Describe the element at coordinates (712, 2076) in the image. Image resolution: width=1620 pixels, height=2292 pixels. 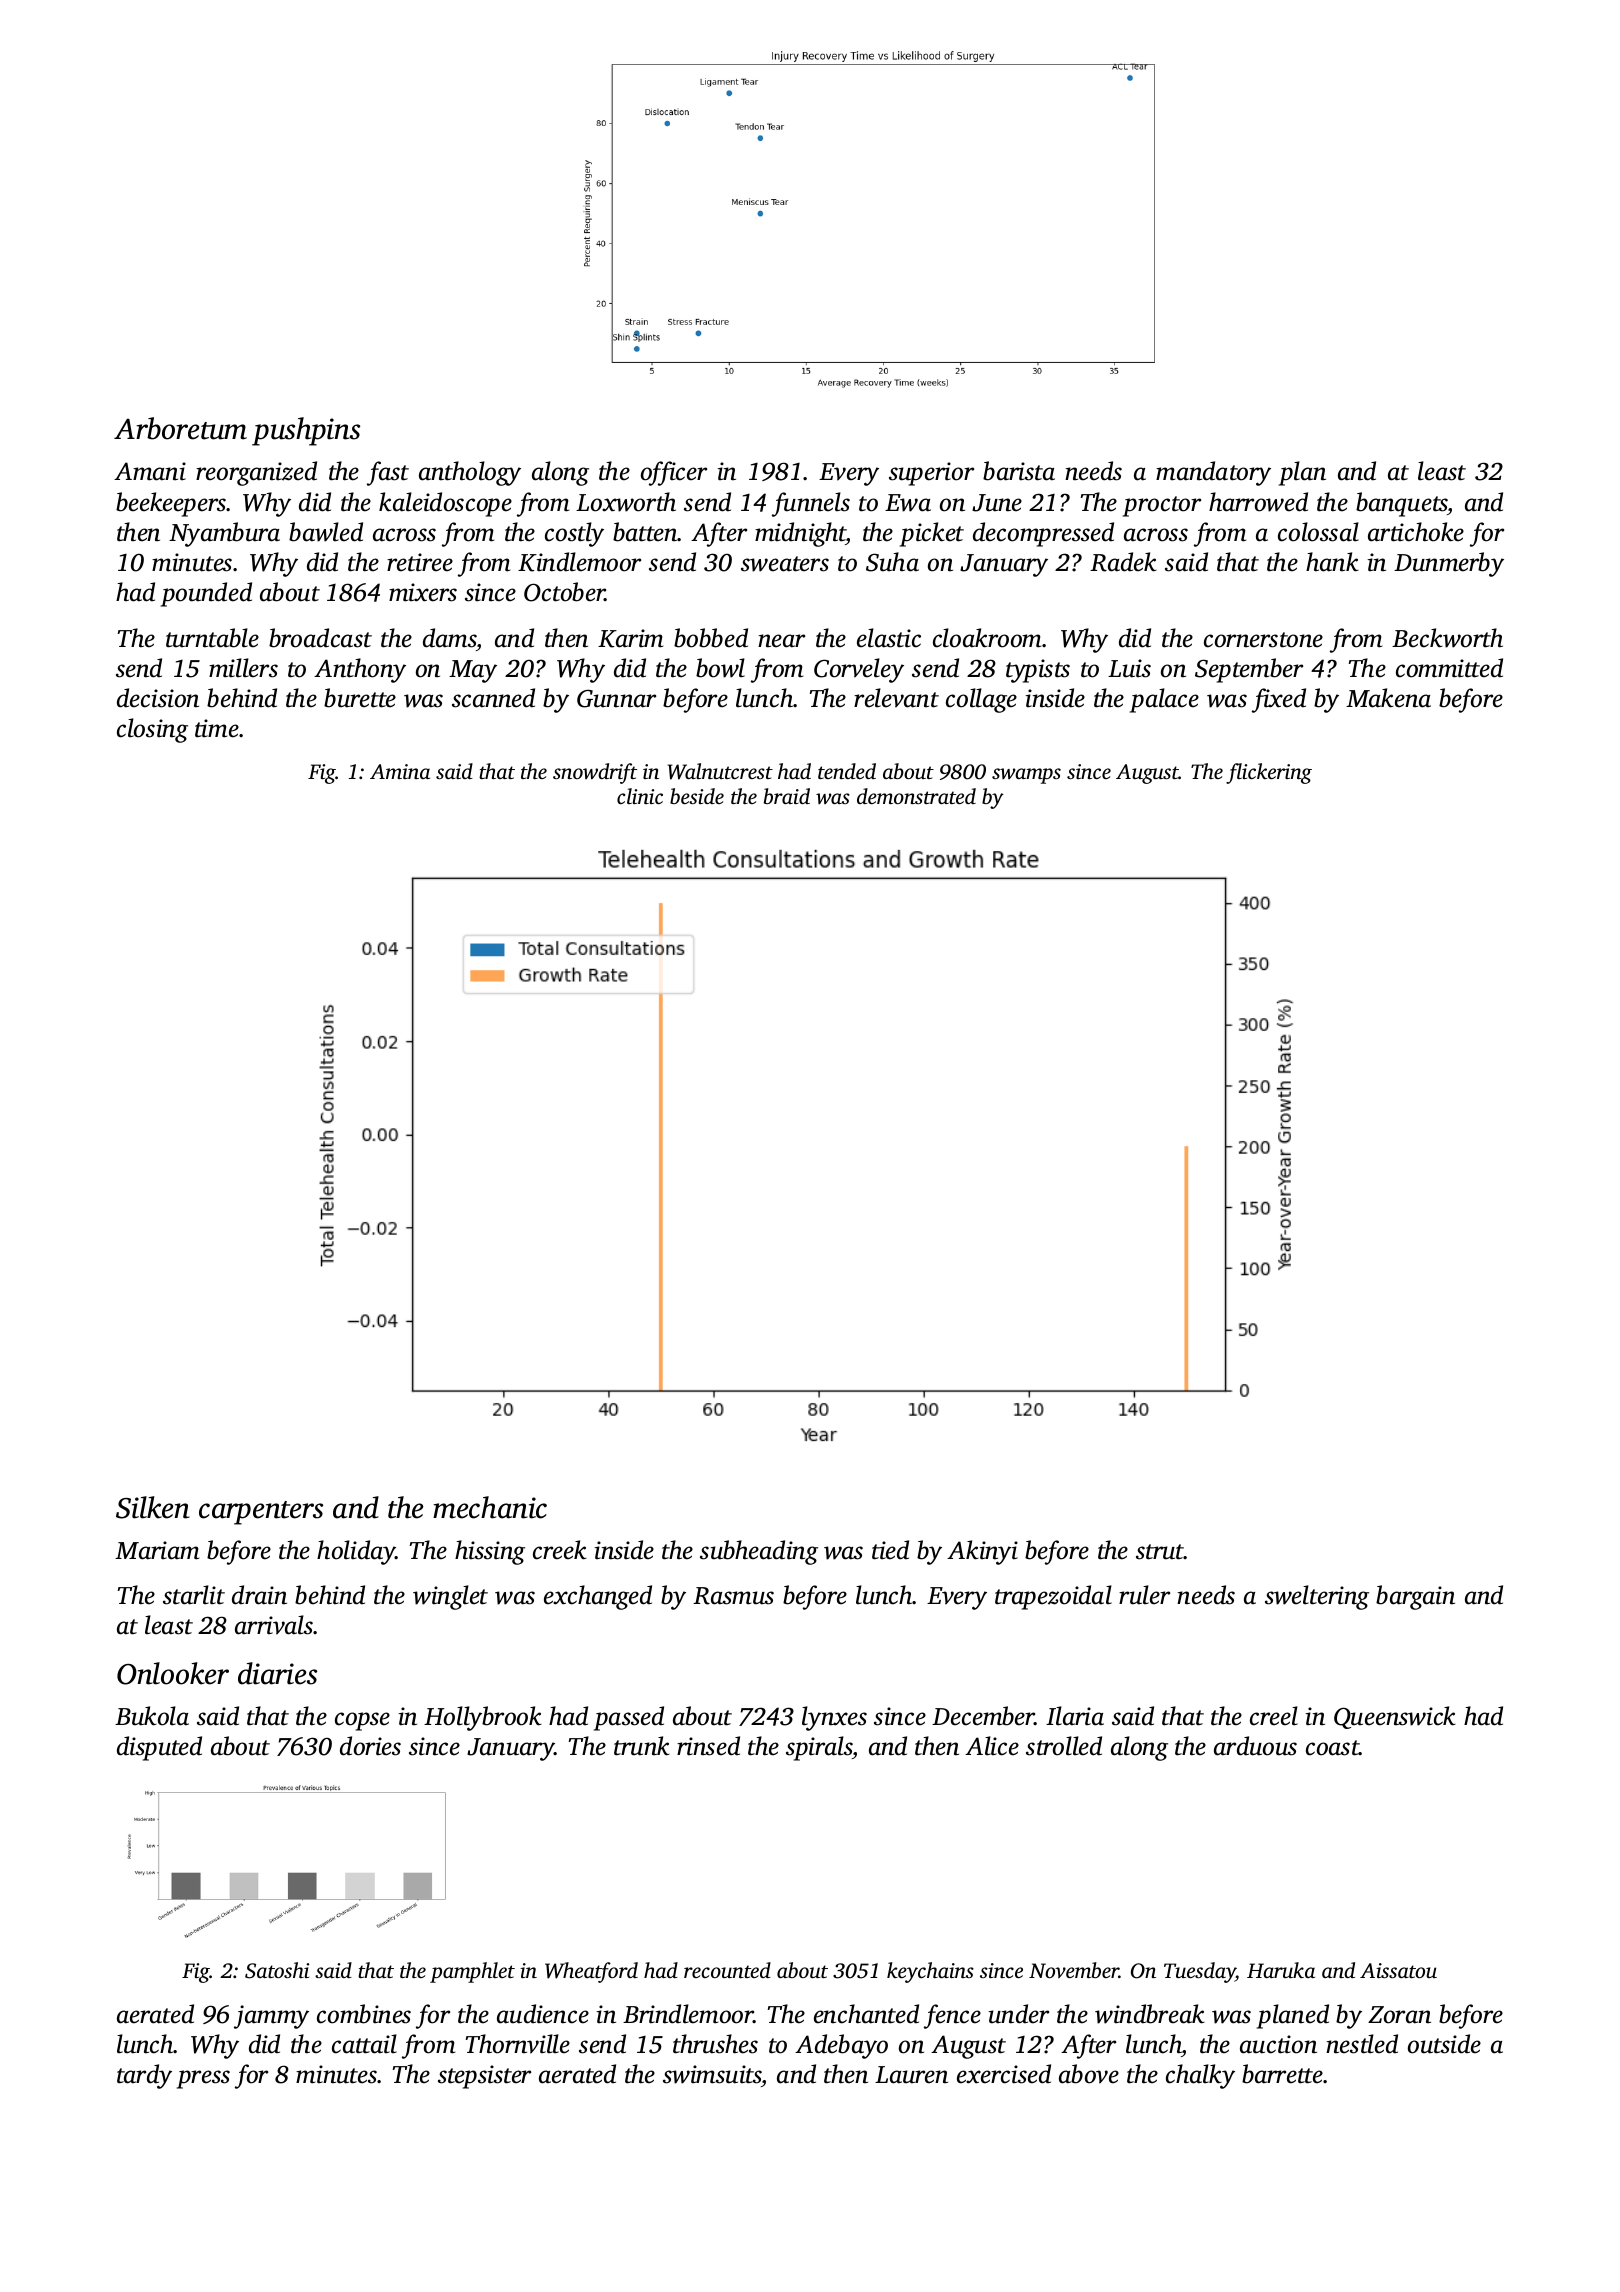
I see `swimsuits` at that location.
